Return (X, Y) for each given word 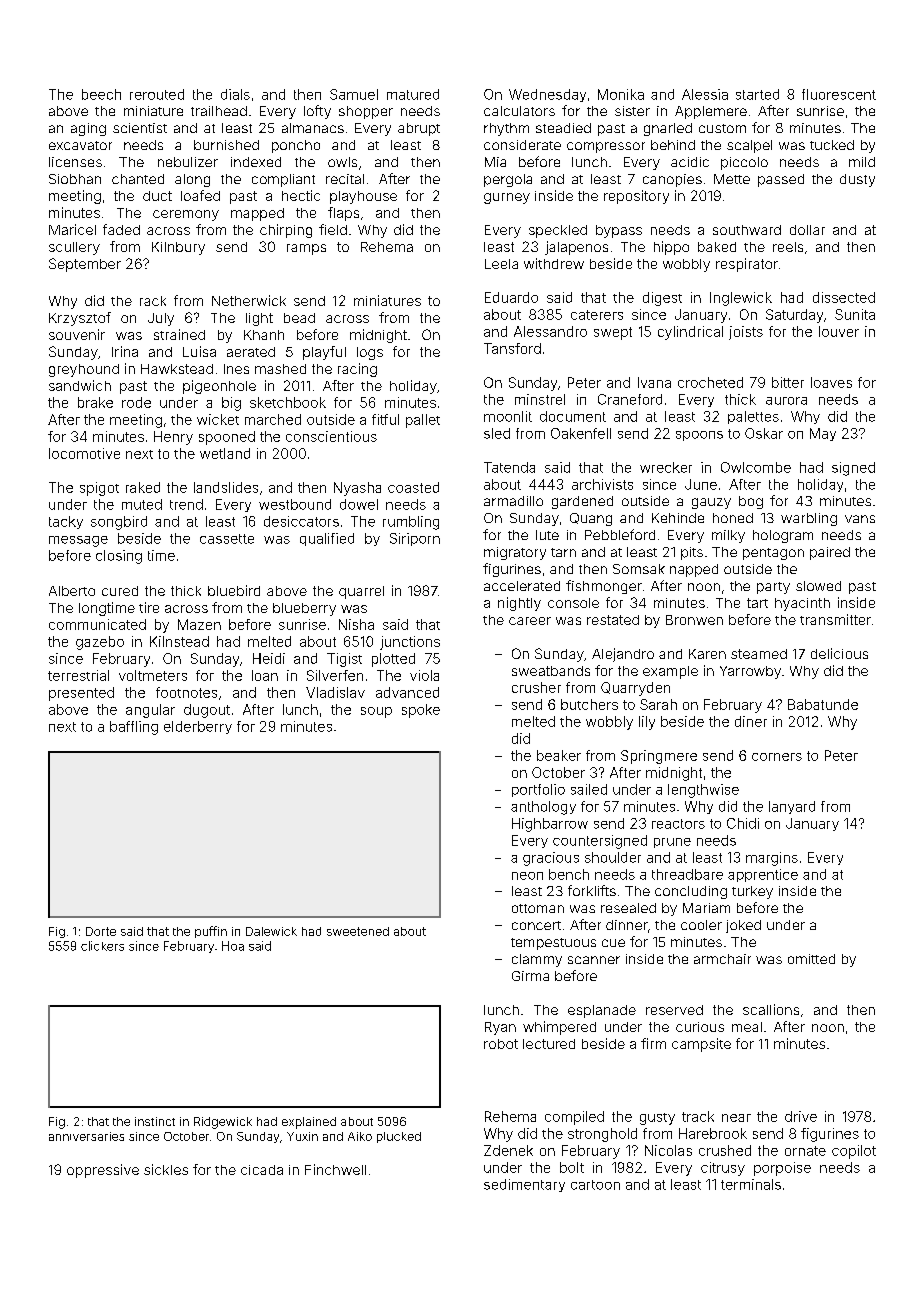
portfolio (538, 790)
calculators (519, 111)
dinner (627, 925)
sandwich (80, 385)
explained (309, 1123)
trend (186, 504)
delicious (839, 653)
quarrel (361, 592)
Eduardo (511, 297)
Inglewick (741, 299)
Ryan (500, 1028)
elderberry (198, 727)
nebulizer (188, 162)
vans (860, 519)
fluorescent (839, 94)
